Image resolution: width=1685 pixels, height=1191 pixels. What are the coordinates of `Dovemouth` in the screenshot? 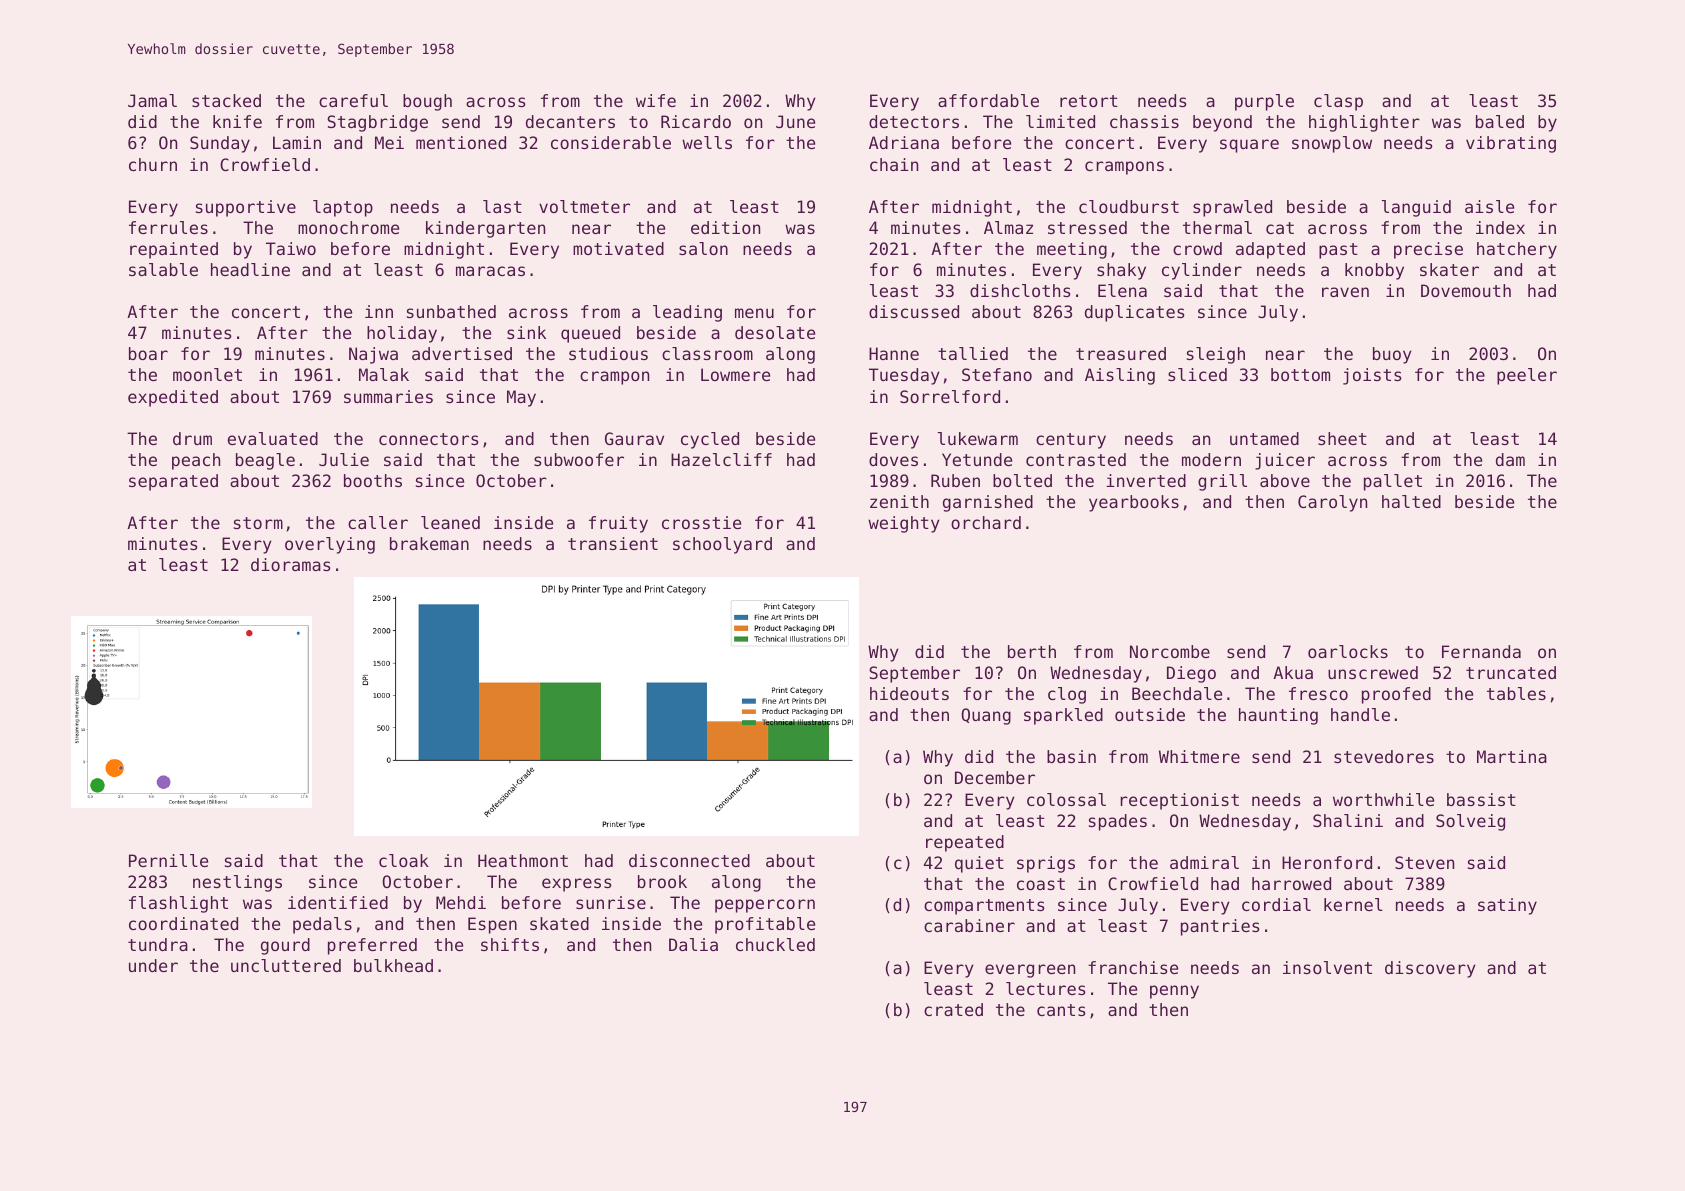 It's located at (1466, 290).
